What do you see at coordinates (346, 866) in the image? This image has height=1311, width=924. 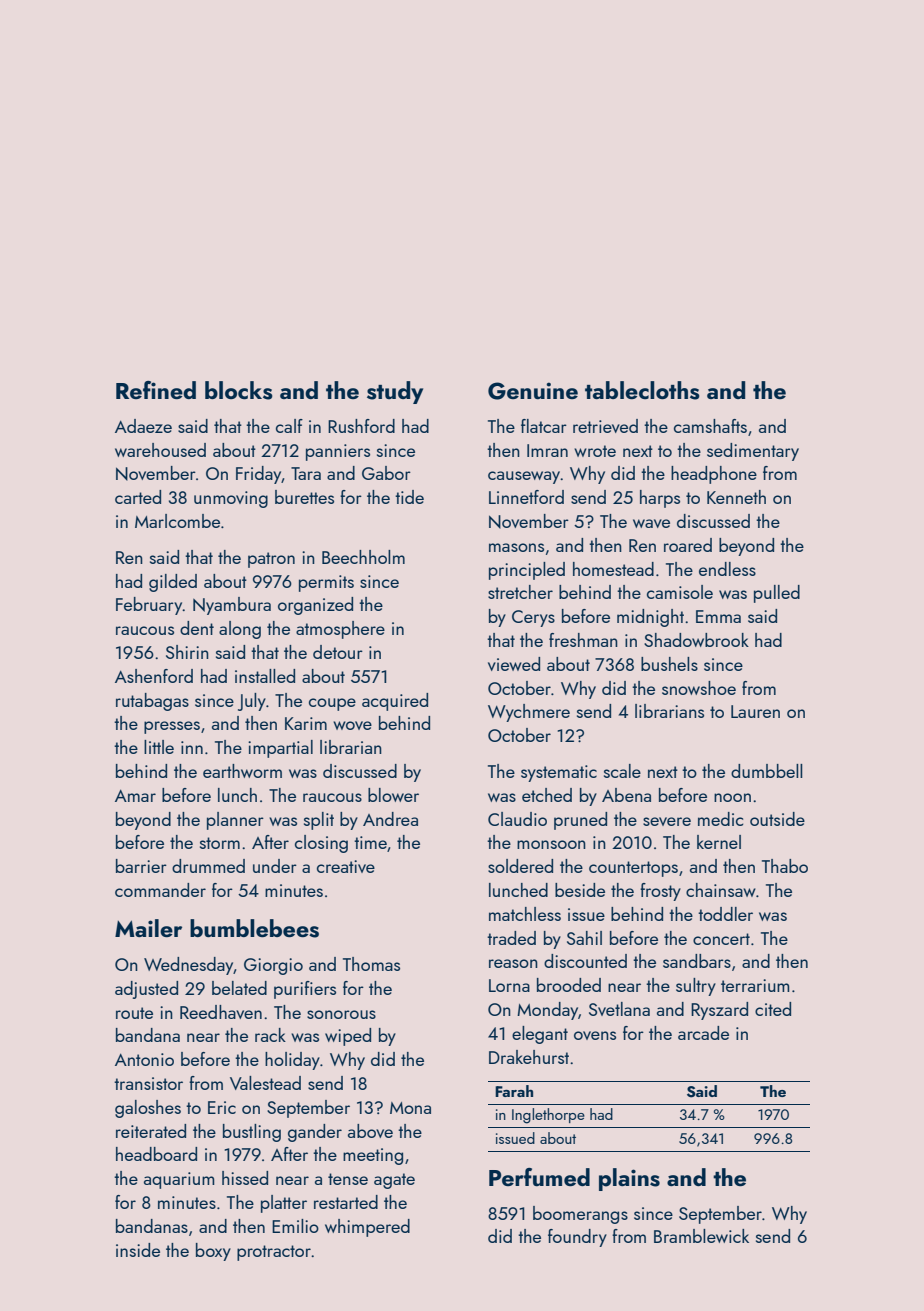 I see `creative` at bounding box center [346, 866].
